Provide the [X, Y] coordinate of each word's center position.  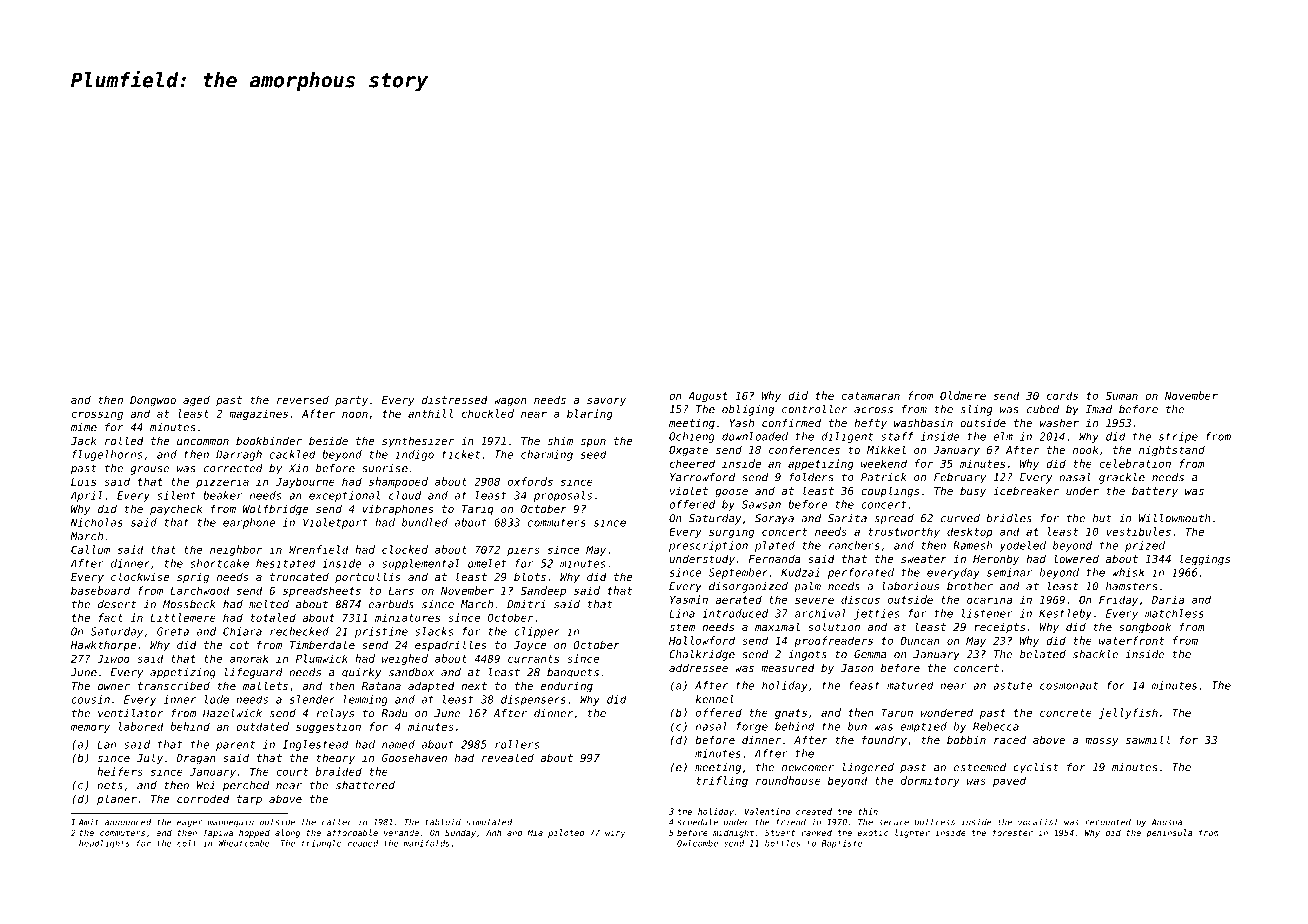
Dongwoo [153, 401]
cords [1062, 395]
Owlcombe [697, 843]
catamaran [870, 396]
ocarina [989, 599]
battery [1155, 492]
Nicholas [97, 522]
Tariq [478, 510]
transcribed [174, 685]
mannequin [231, 823]
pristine [381, 632]
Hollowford [702, 640]
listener [987, 613]
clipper [537, 632]
